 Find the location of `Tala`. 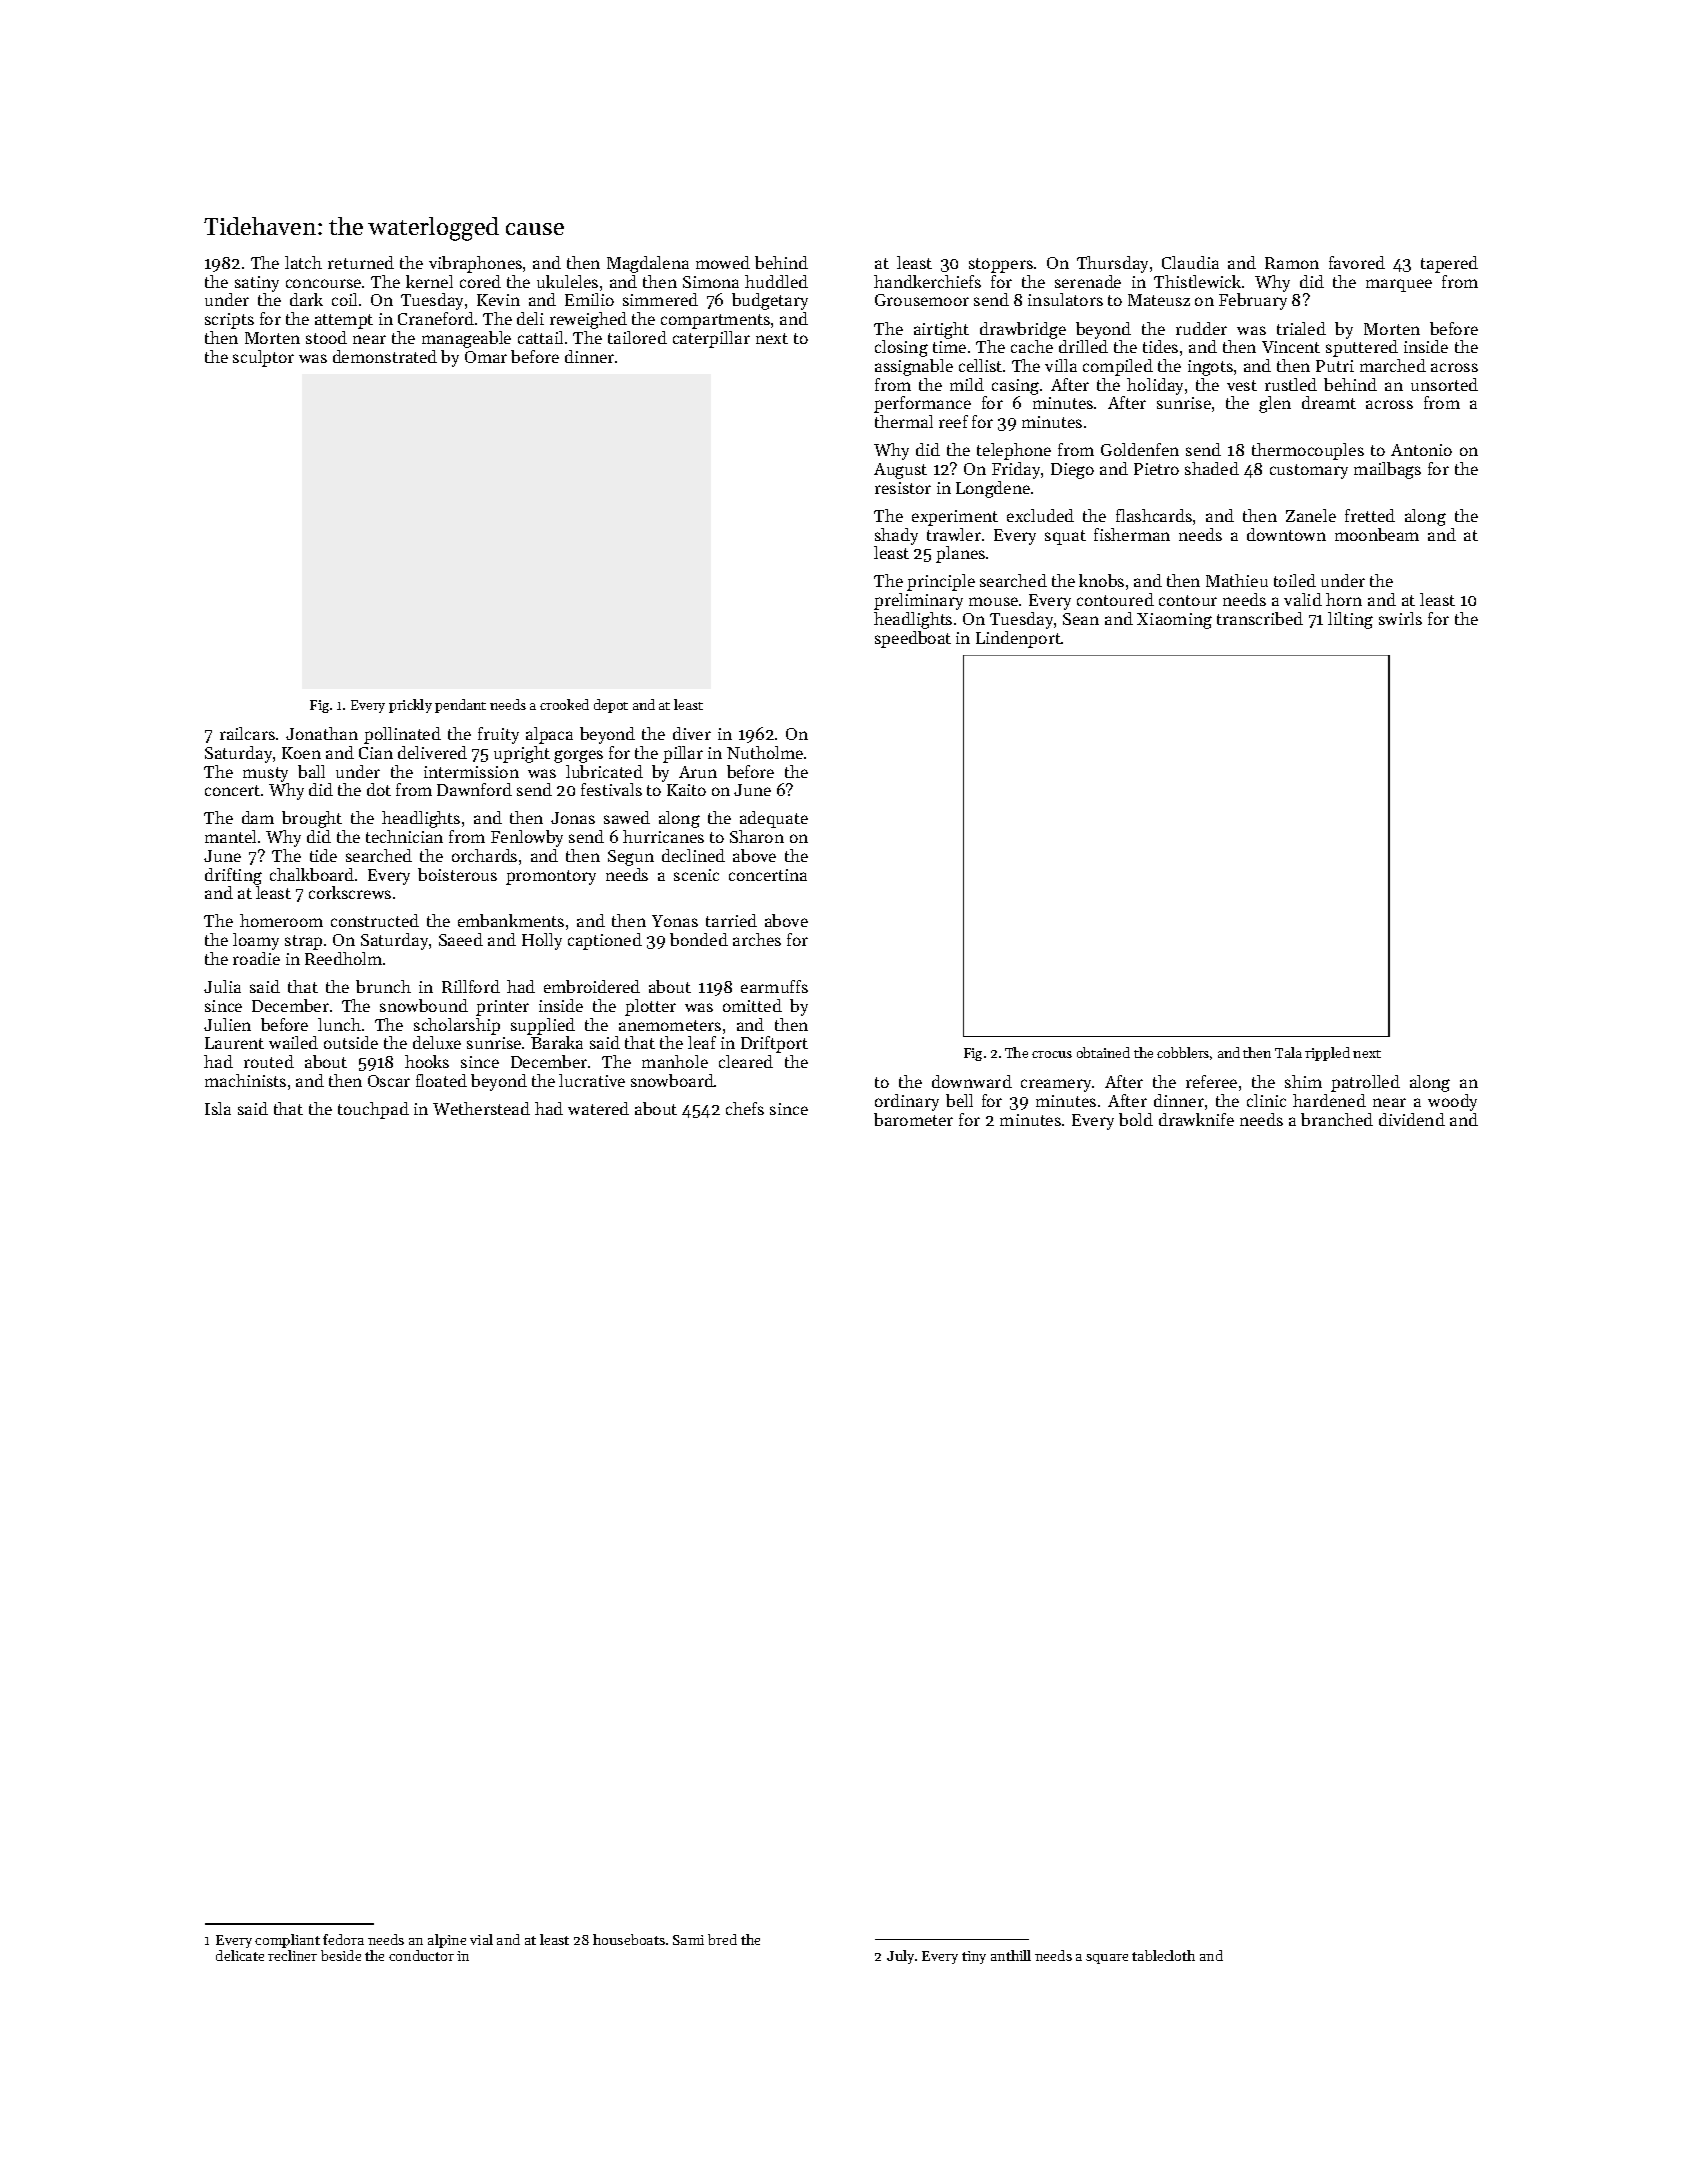

Tala is located at coordinates (1288, 1052).
